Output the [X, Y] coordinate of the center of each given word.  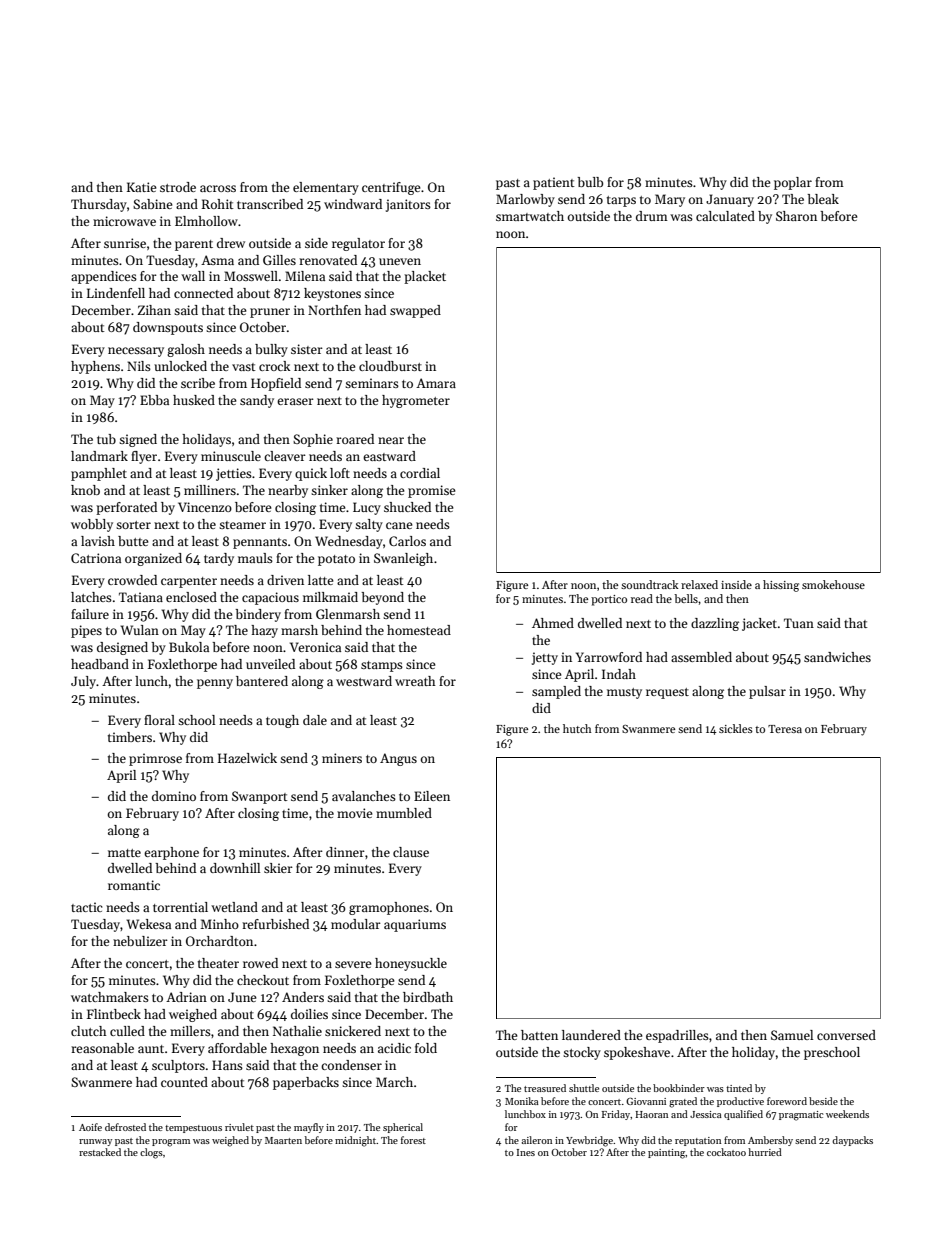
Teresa [785, 729]
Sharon [796, 216]
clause [411, 852]
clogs [151, 1153]
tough [282, 721]
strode [178, 187]
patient [554, 183]
